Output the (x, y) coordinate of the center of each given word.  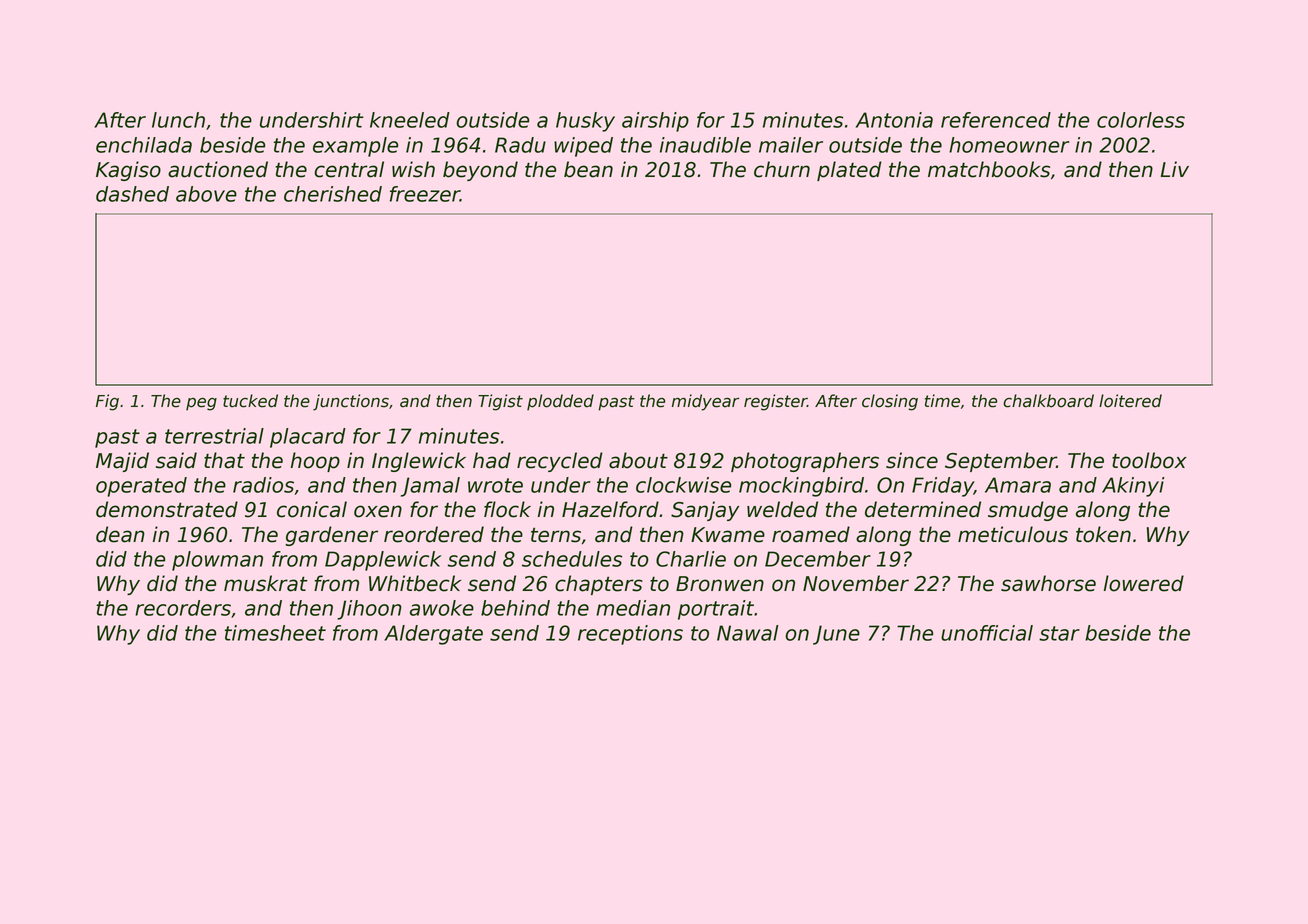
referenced (996, 120)
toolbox (1149, 460)
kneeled (410, 120)
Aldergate (433, 635)
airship (655, 122)
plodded (560, 402)
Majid (122, 462)
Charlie (691, 559)
